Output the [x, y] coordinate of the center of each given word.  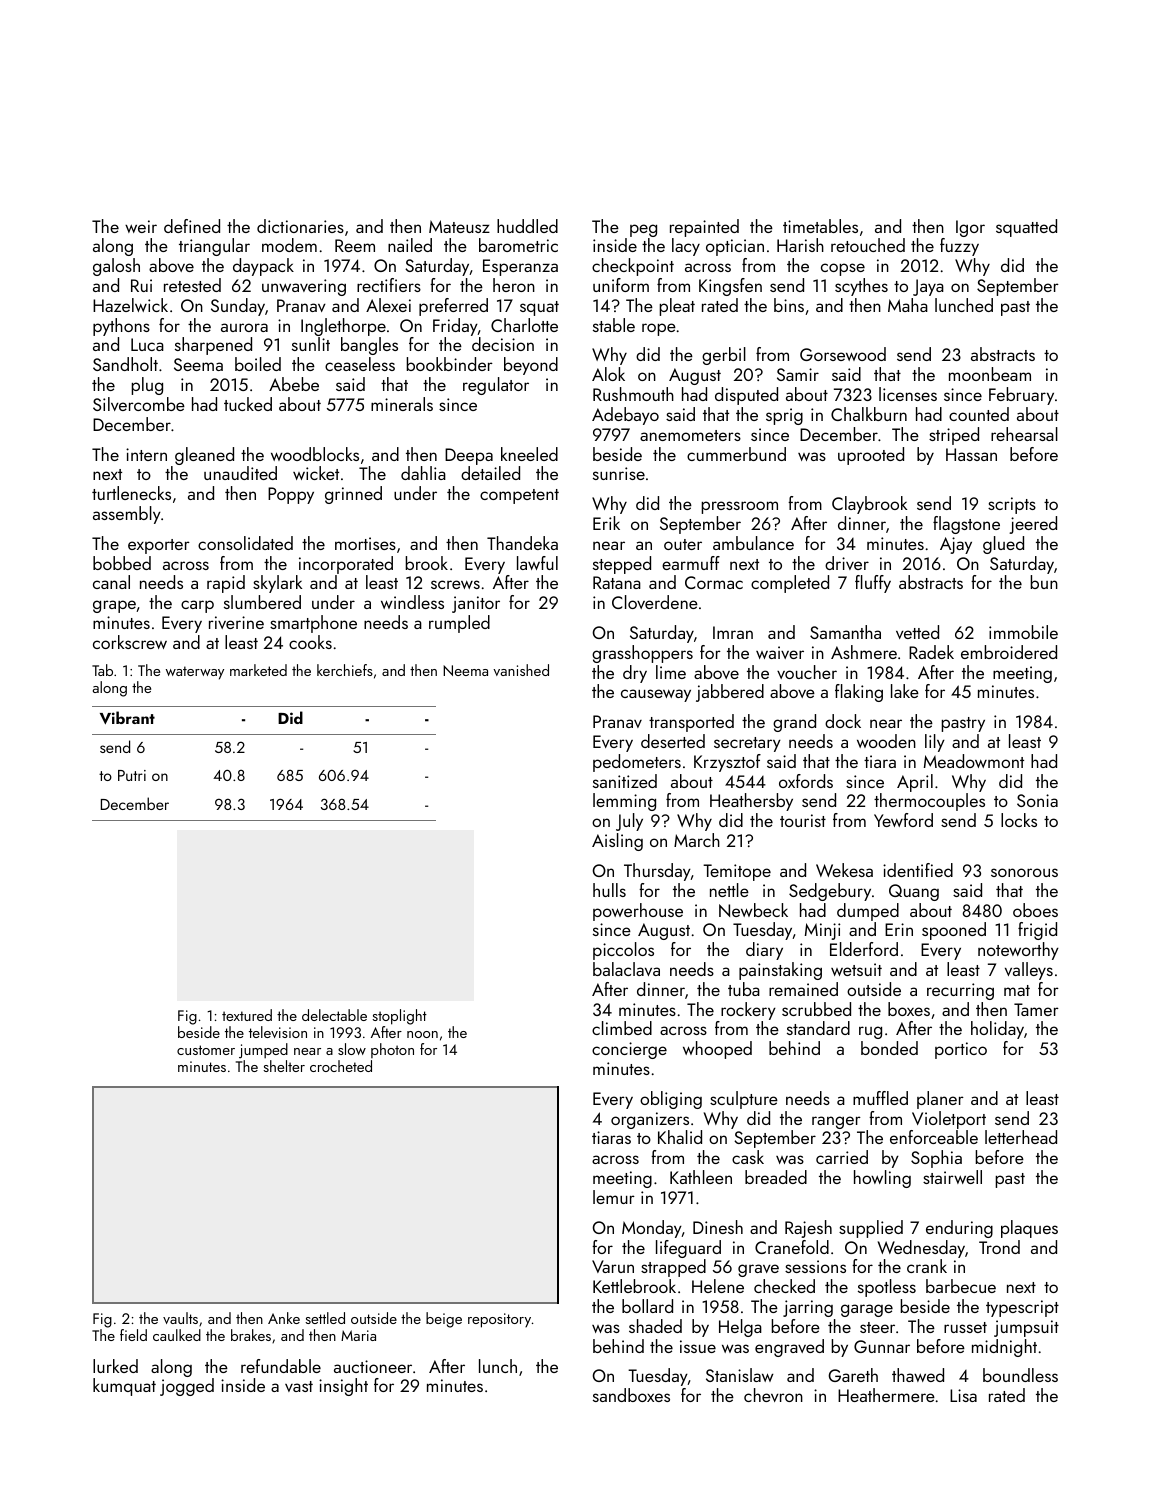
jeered [1033, 525]
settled [325, 1318]
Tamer [1036, 1009]
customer [206, 1050]
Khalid [680, 1137]
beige [444, 1320]
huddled [527, 226]
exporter [159, 546]
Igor [970, 228]
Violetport [949, 1120]
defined [192, 226]
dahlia [423, 473]
